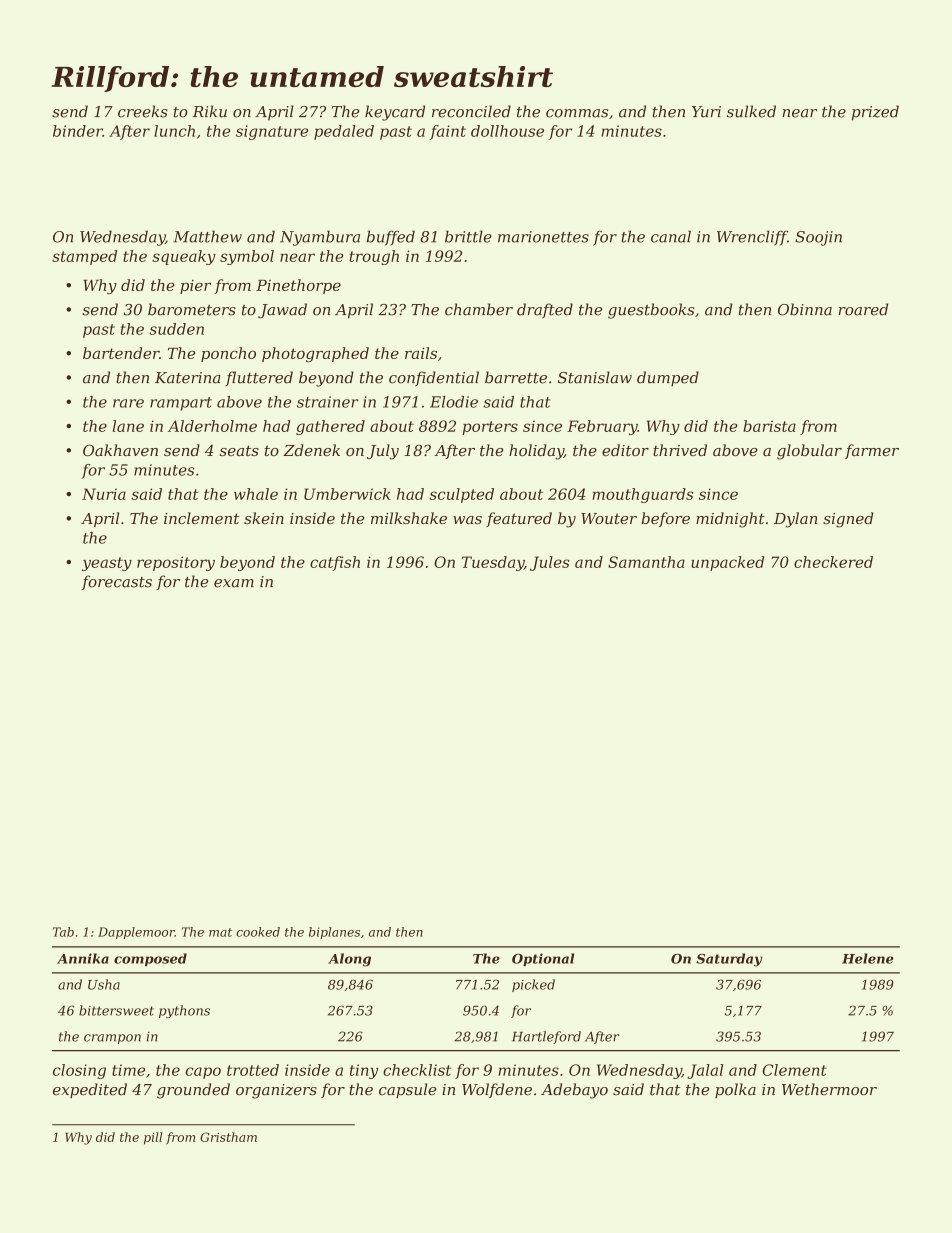 This screenshot has width=952, height=1233. I want to click on creeks, so click(143, 111).
